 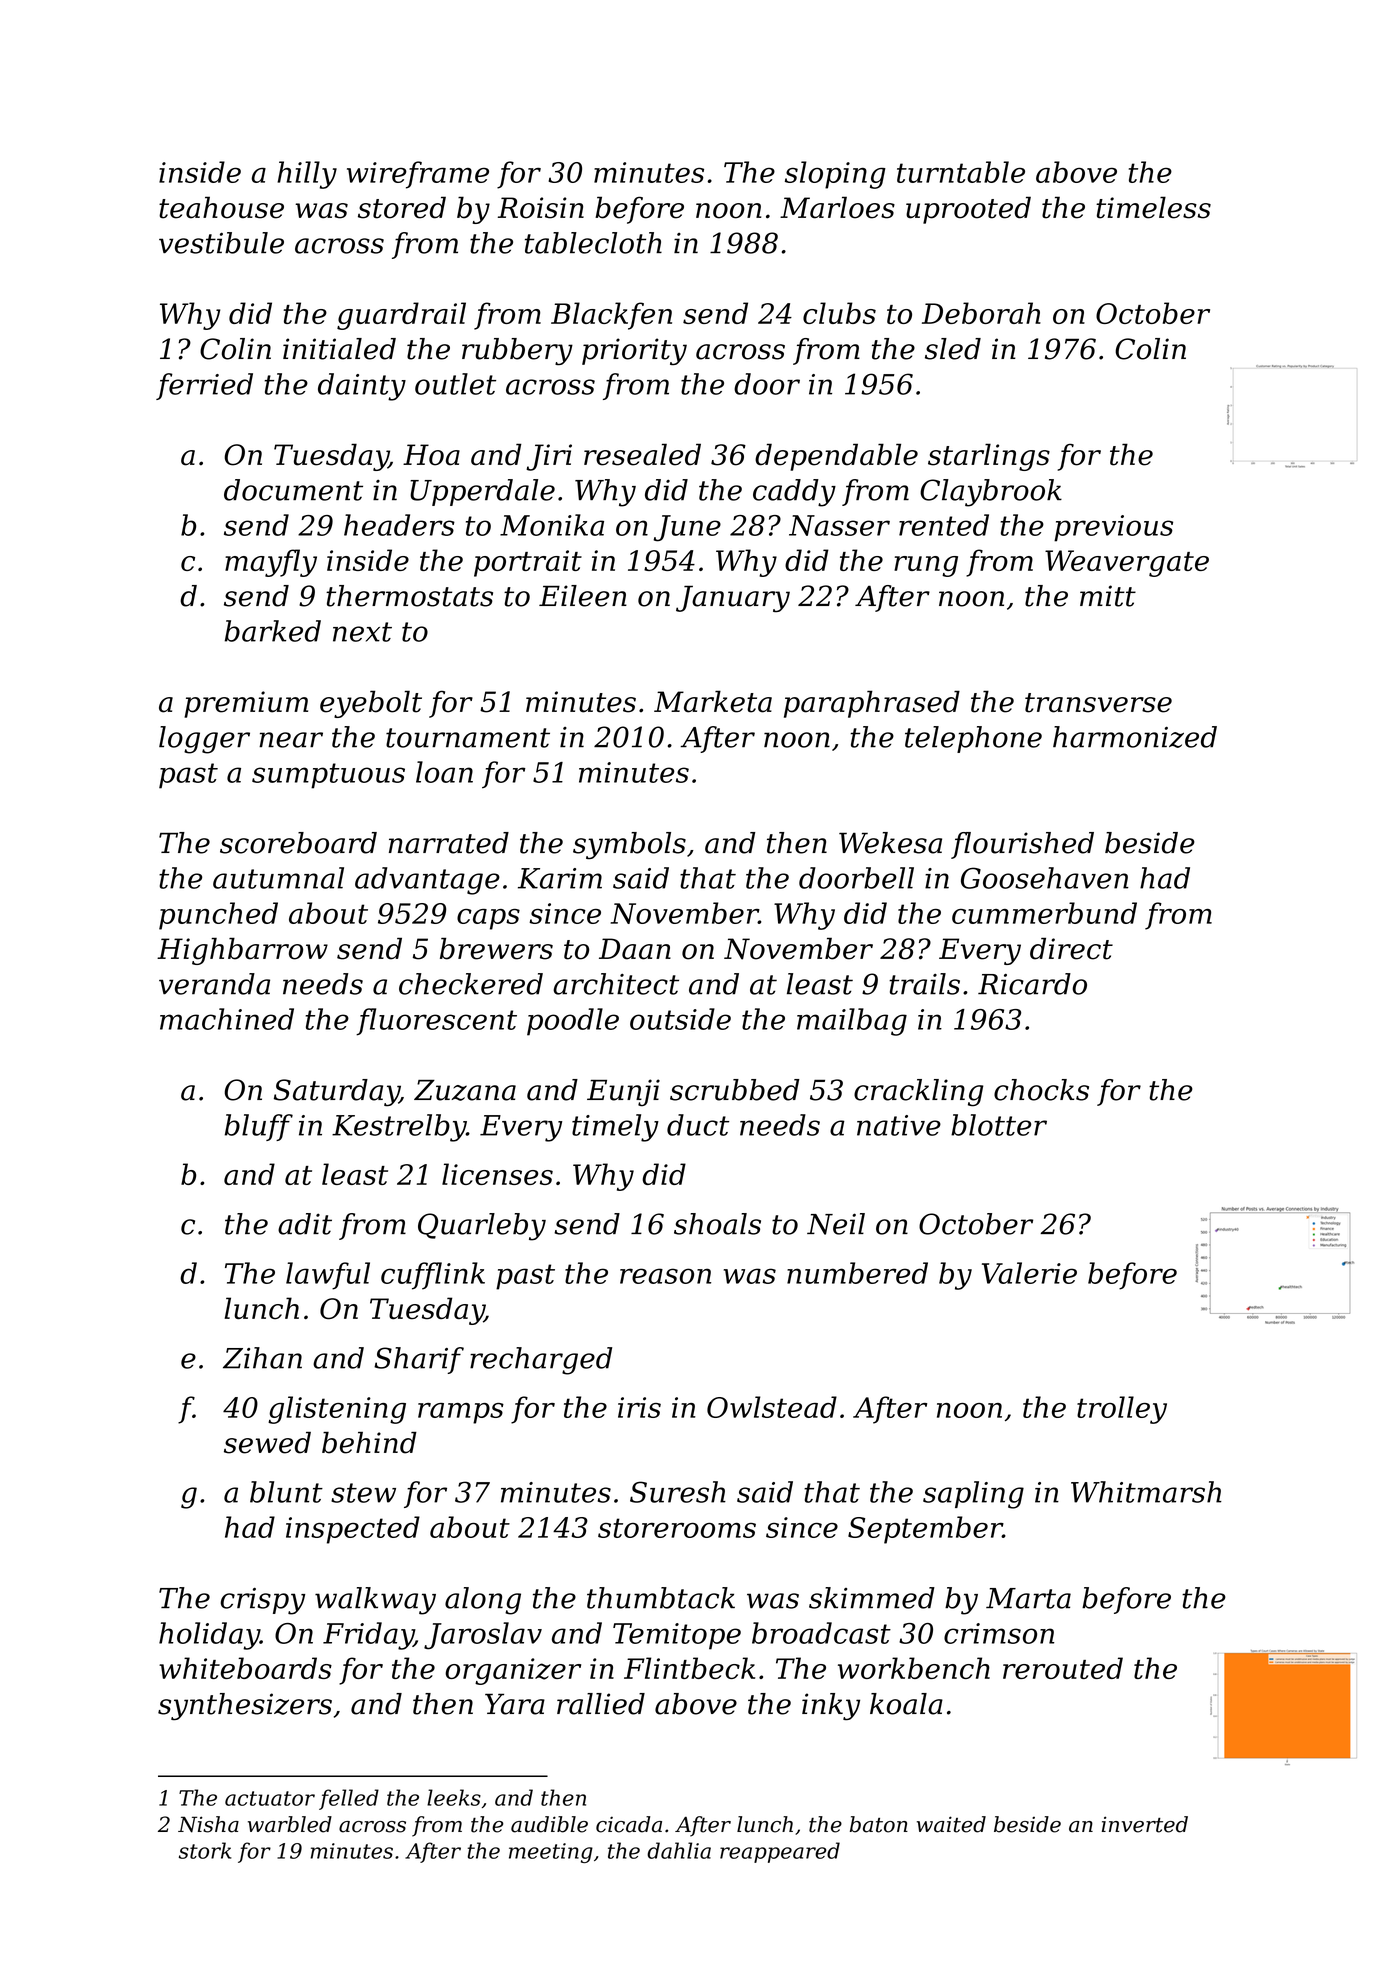 What do you see at coordinates (1098, 703) in the screenshot?
I see `transverse` at bounding box center [1098, 703].
